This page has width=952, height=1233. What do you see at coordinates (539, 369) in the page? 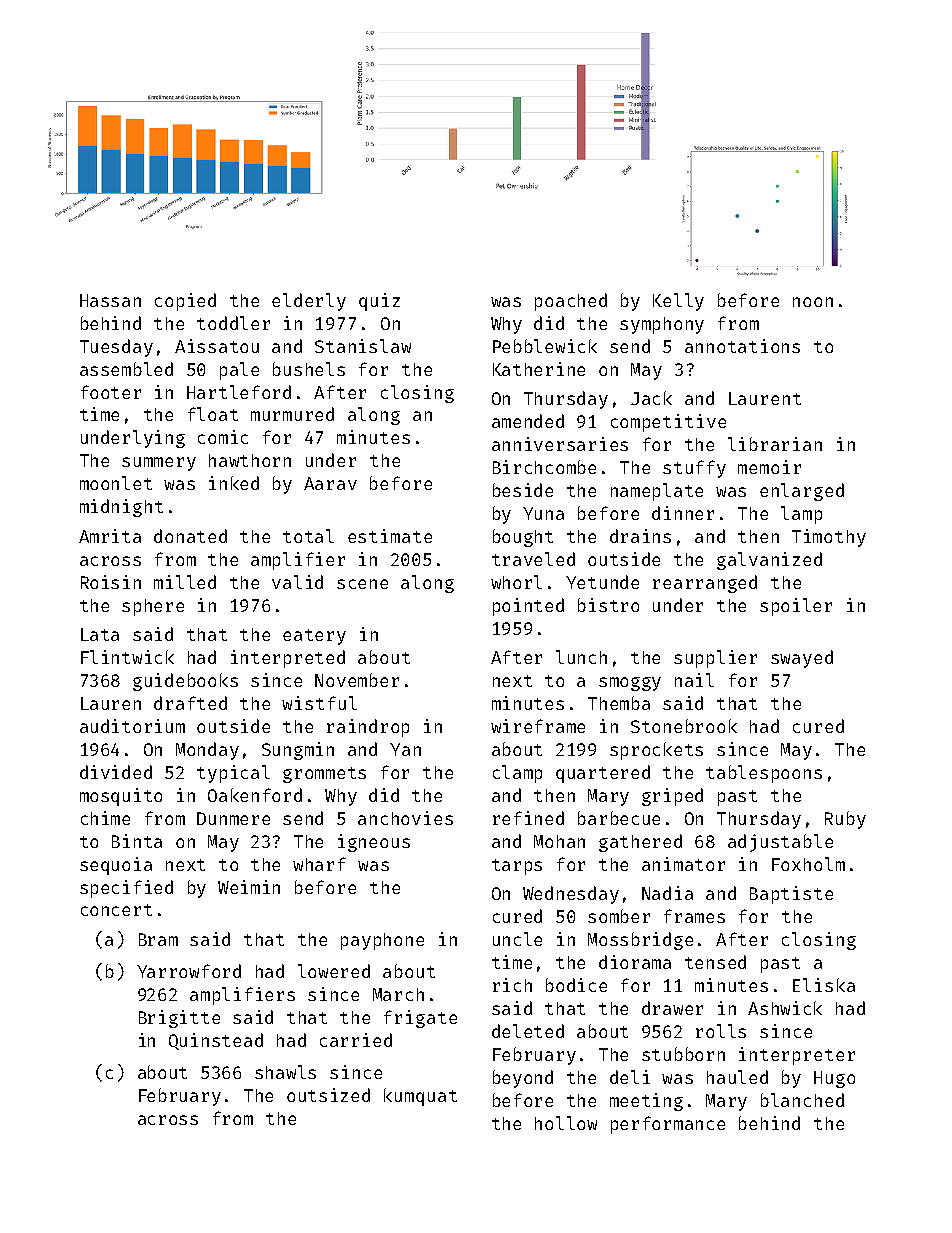
I see `Katherine` at bounding box center [539, 369].
